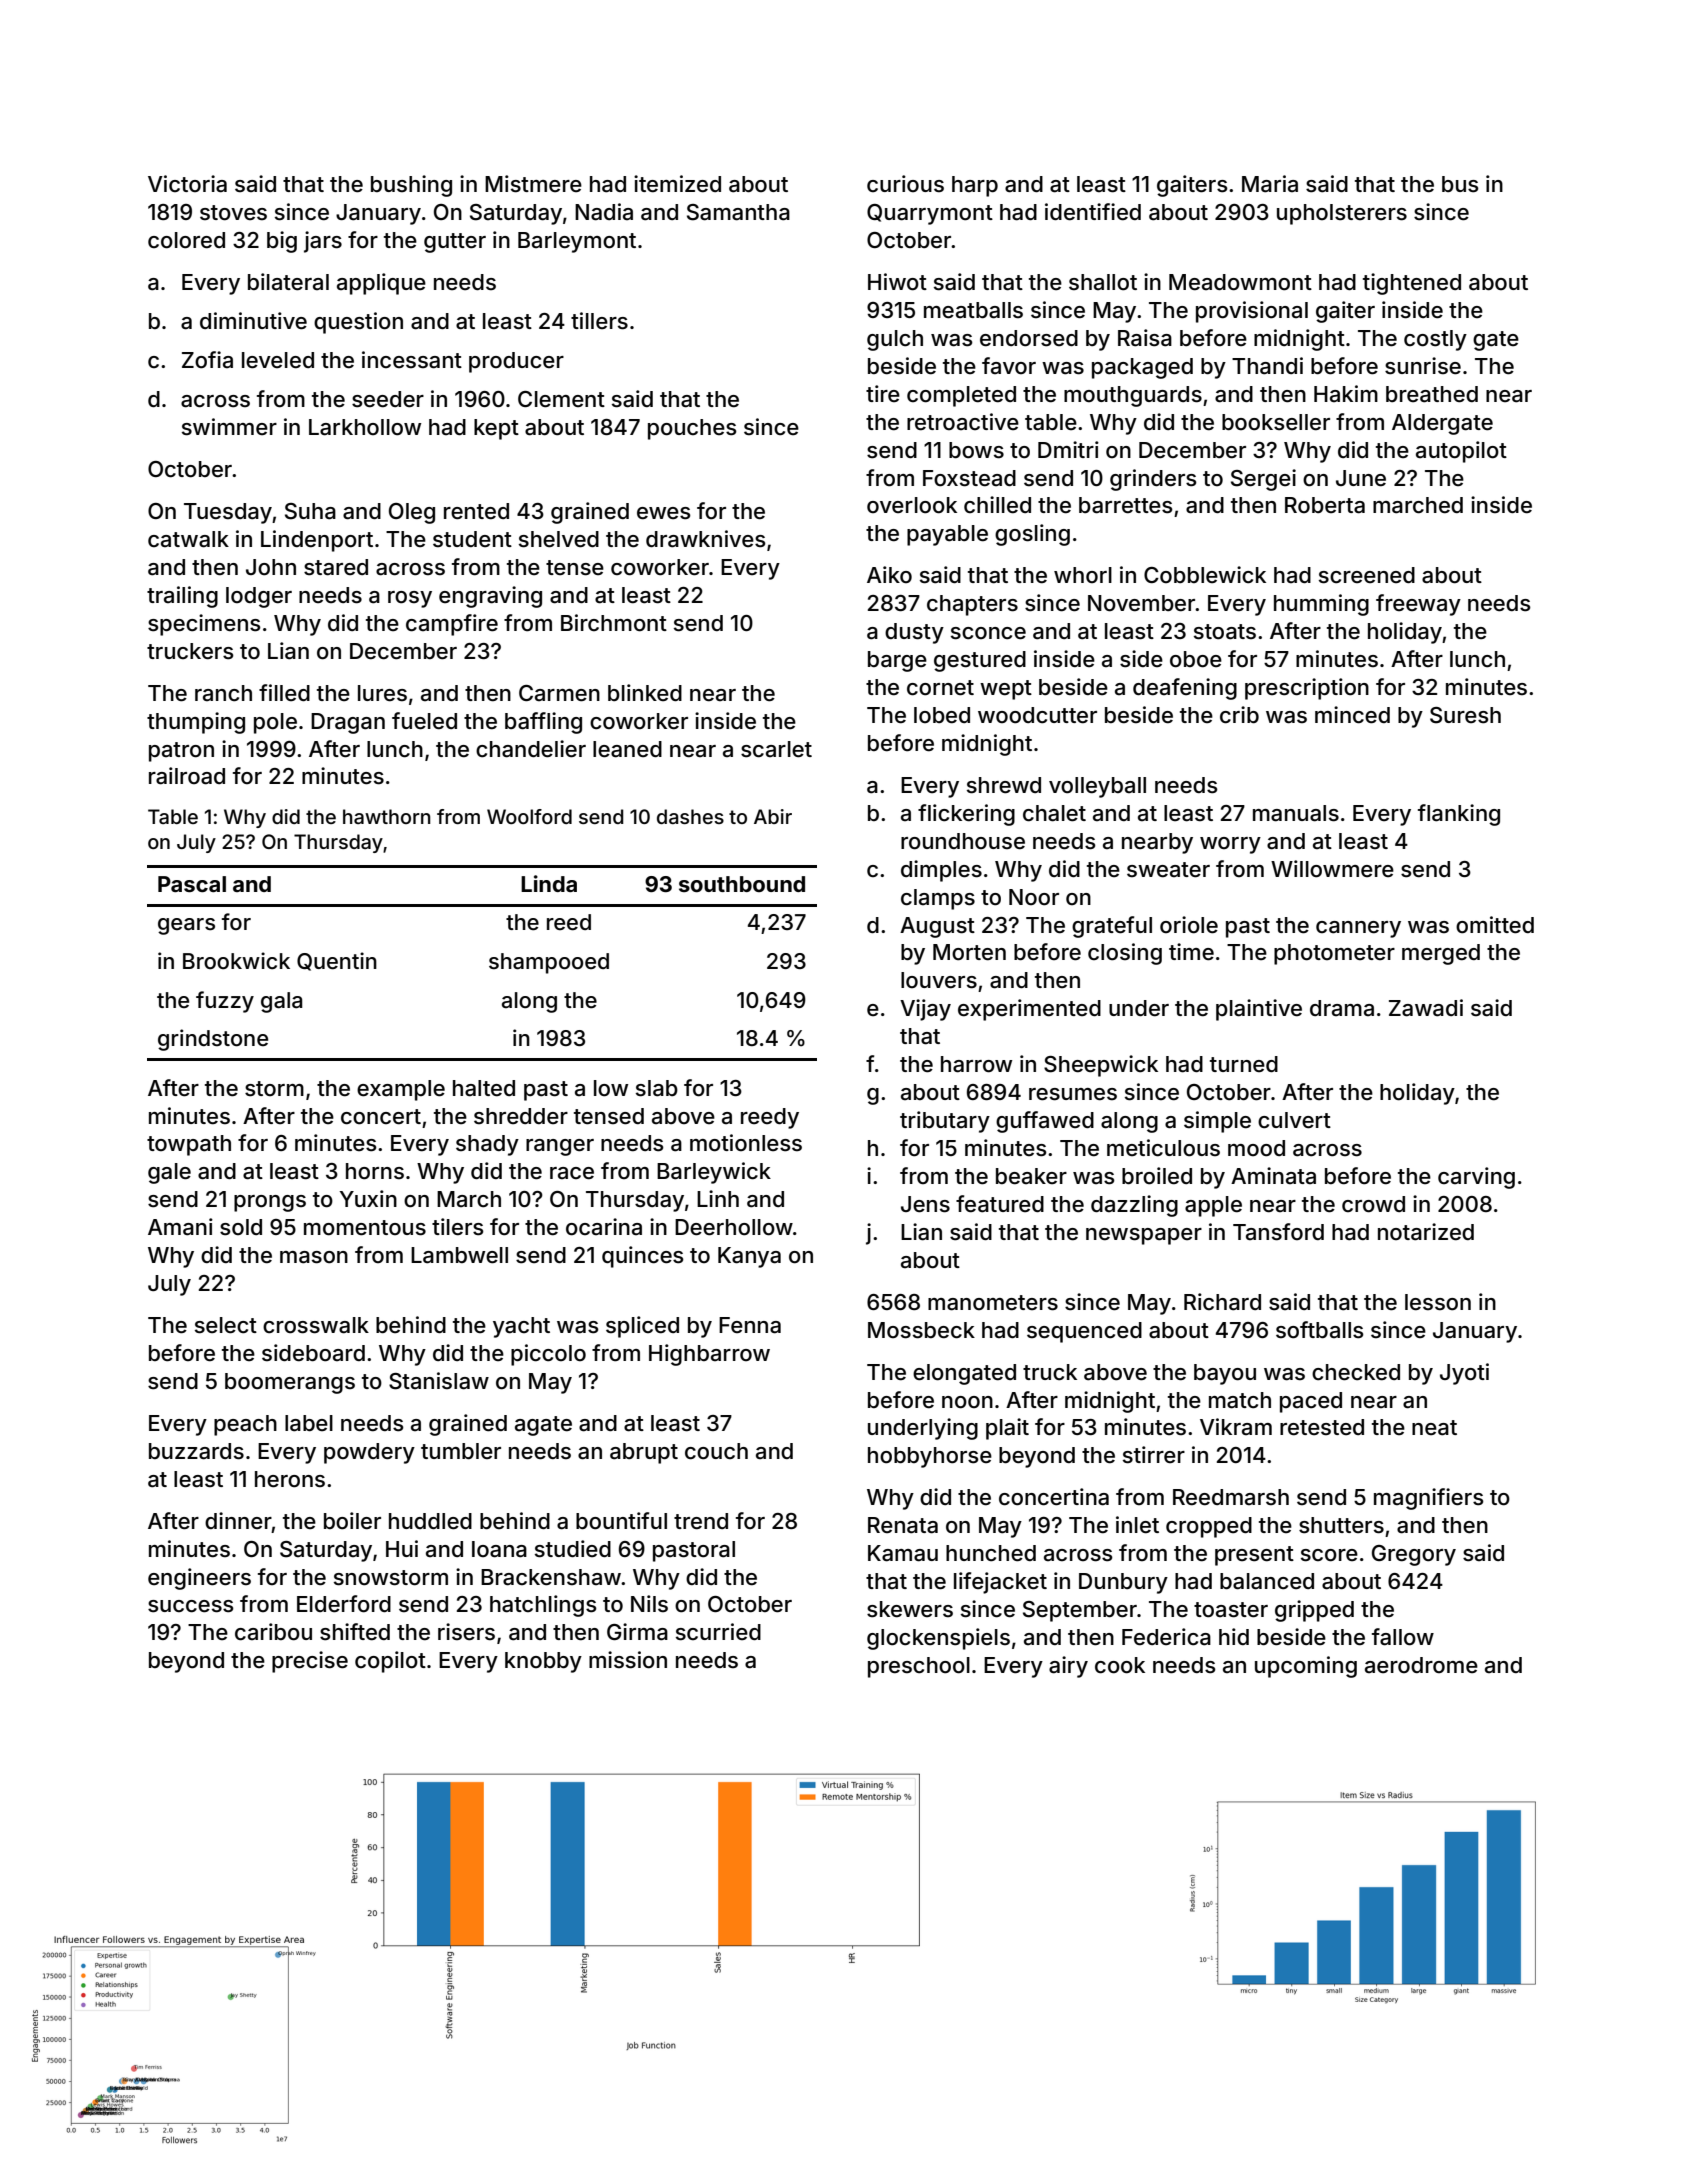 The height and width of the screenshot is (2178, 1683). What do you see at coordinates (549, 963) in the screenshot?
I see `shampooed` at bounding box center [549, 963].
